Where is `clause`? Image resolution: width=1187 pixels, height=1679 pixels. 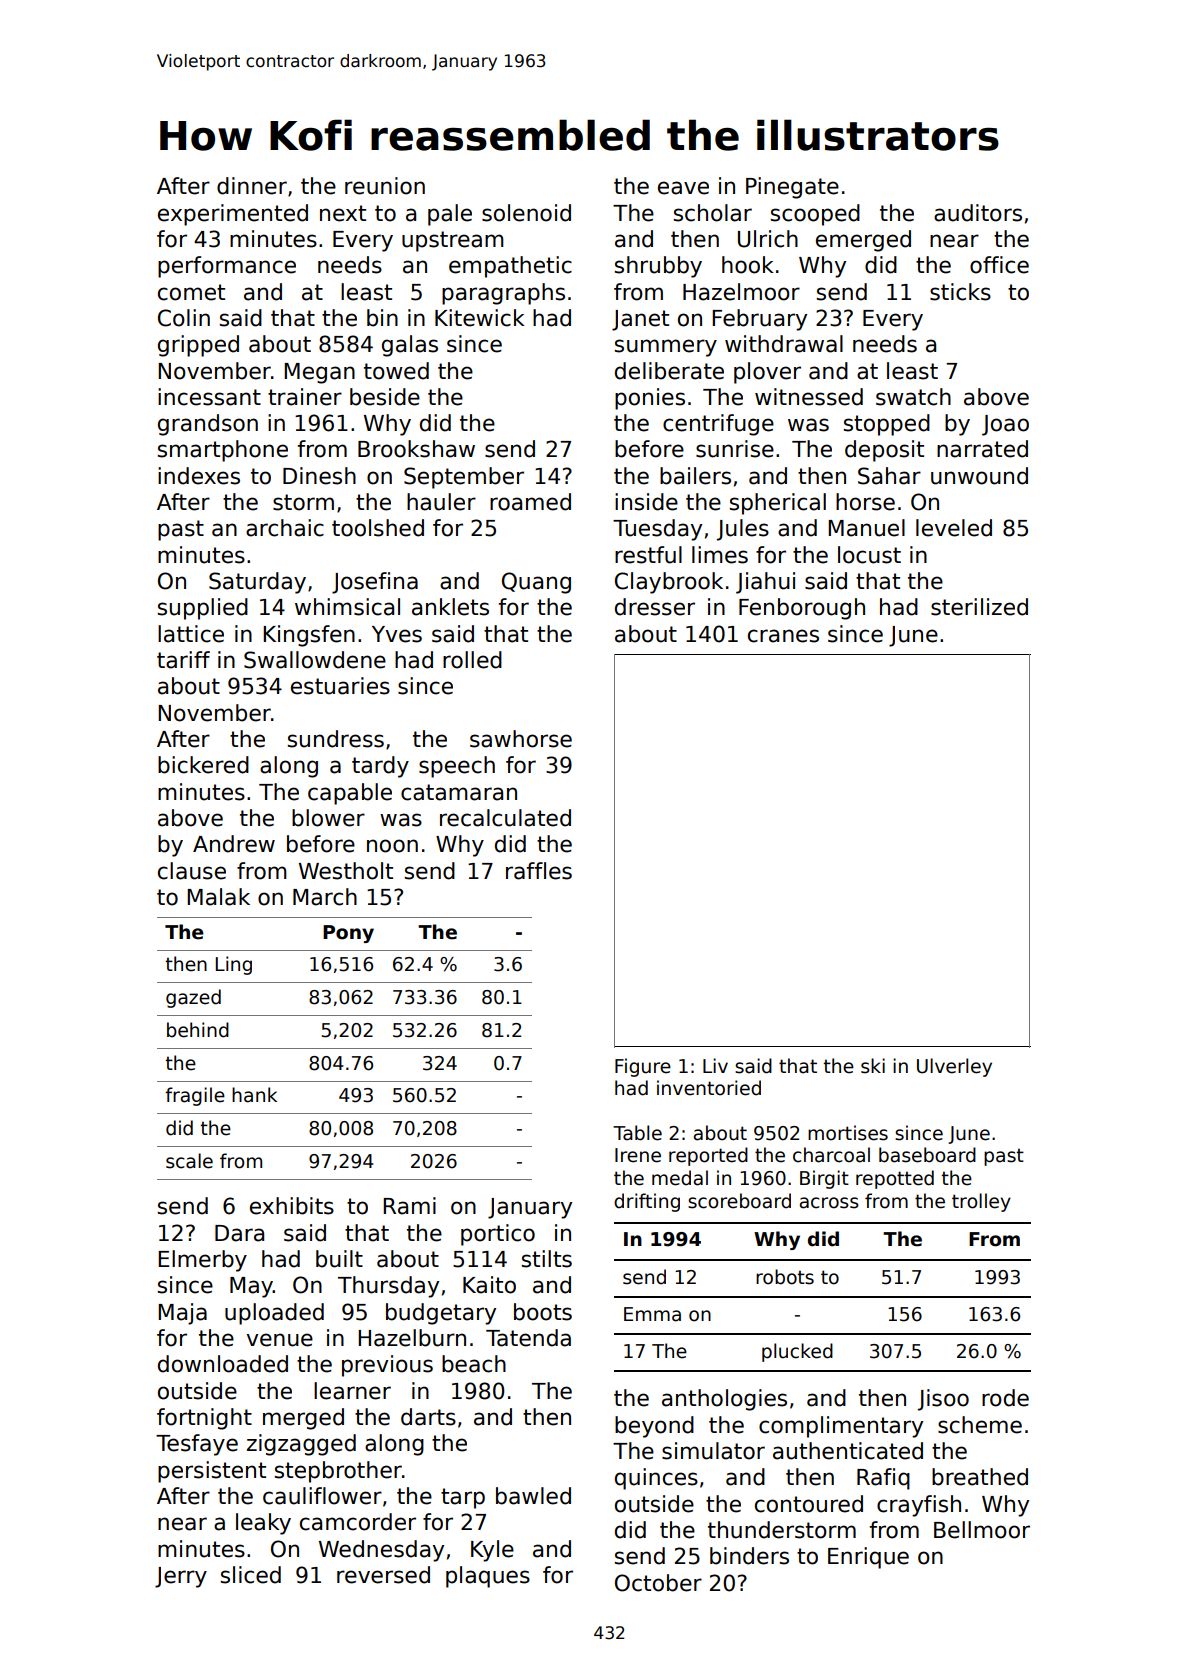 clause is located at coordinates (192, 871).
